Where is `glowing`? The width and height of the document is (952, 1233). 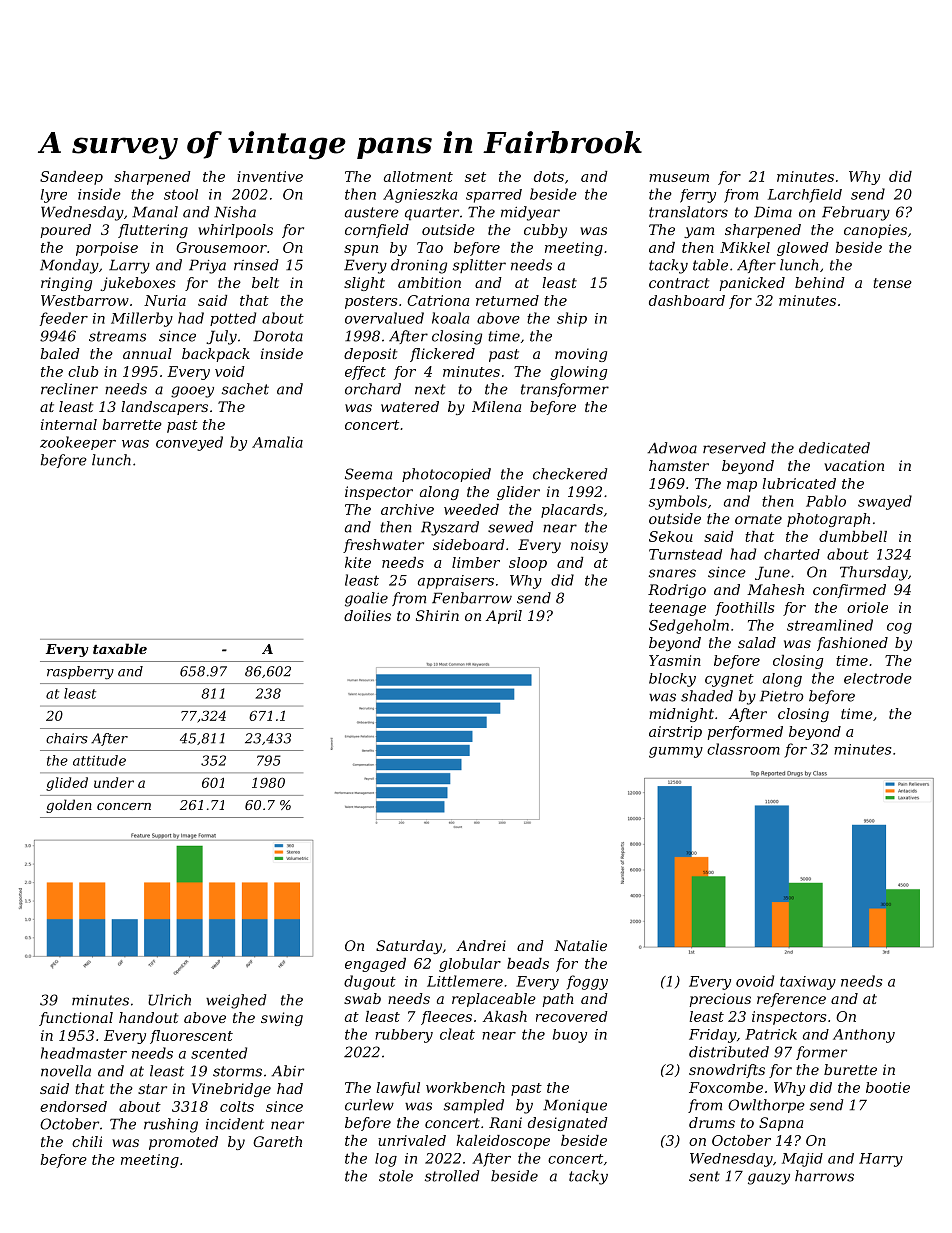
glowing is located at coordinates (578, 373).
